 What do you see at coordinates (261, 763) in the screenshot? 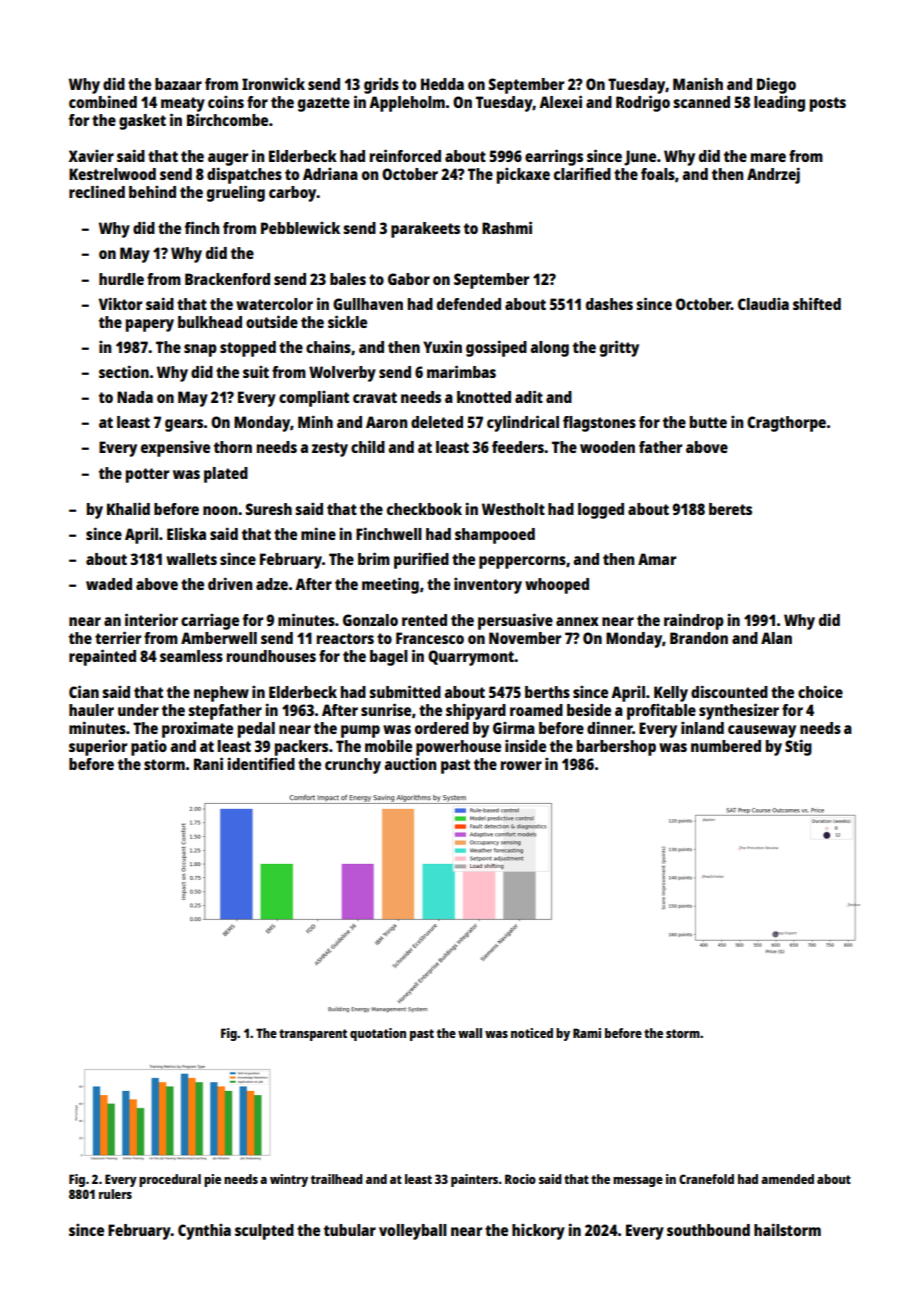
I see `identified` at bounding box center [261, 763].
